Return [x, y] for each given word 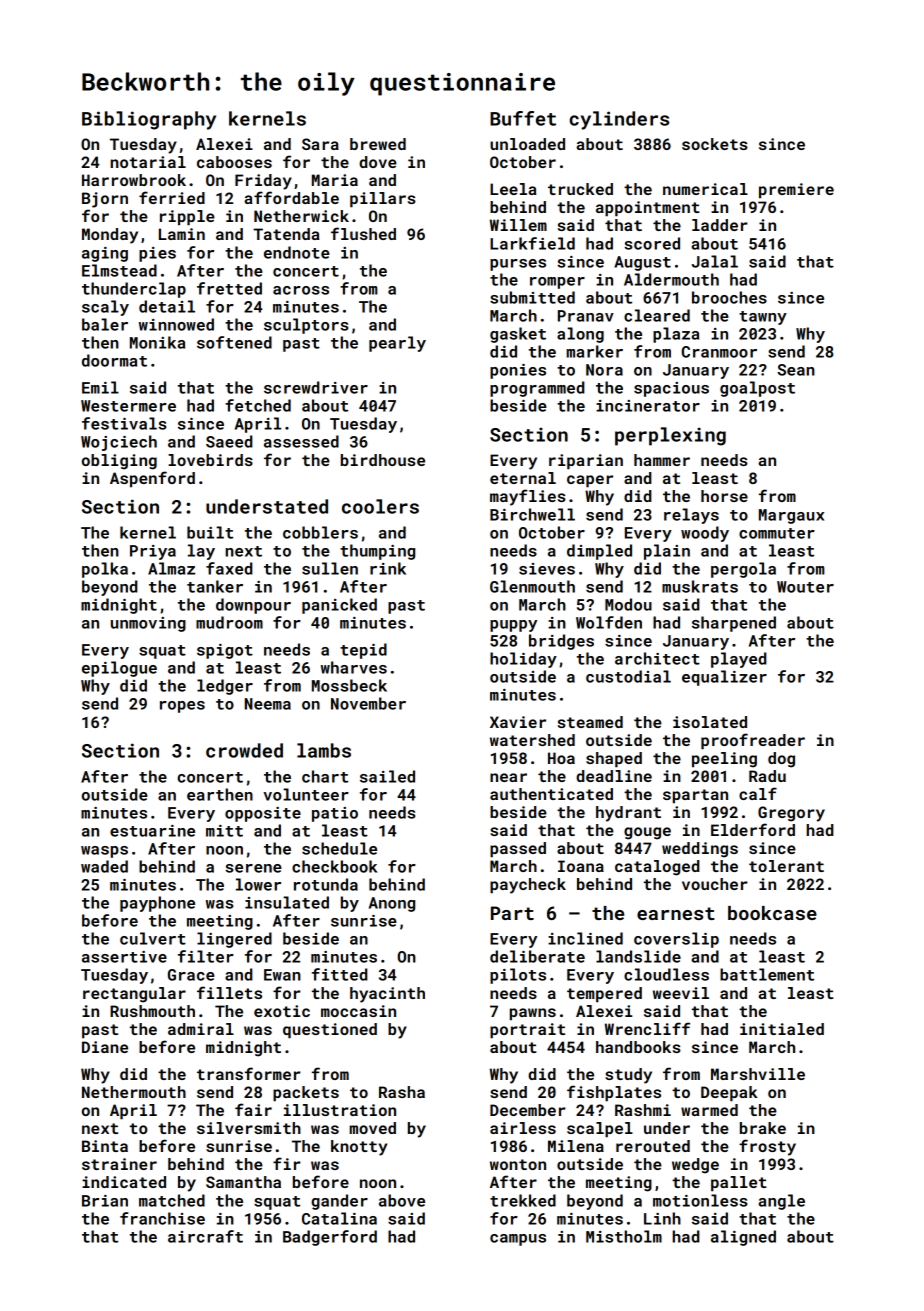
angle [782, 1202]
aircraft [205, 1236]
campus [518, 1240]
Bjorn [105, 200]
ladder [720, 225]
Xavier [518, 722]
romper [557, 283]
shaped [614, 760]
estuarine [152, 831]
